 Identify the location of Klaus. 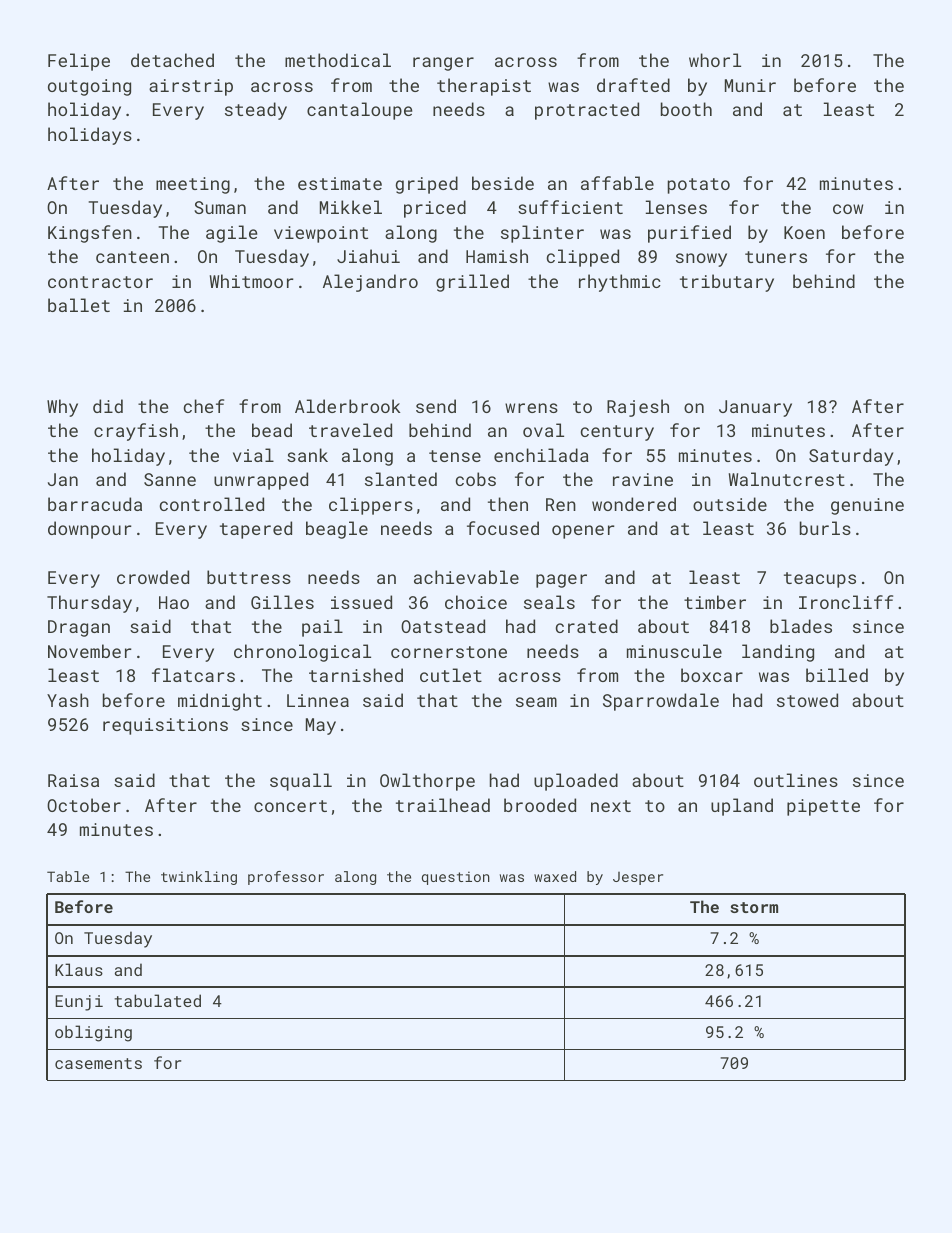
(79, 969).
